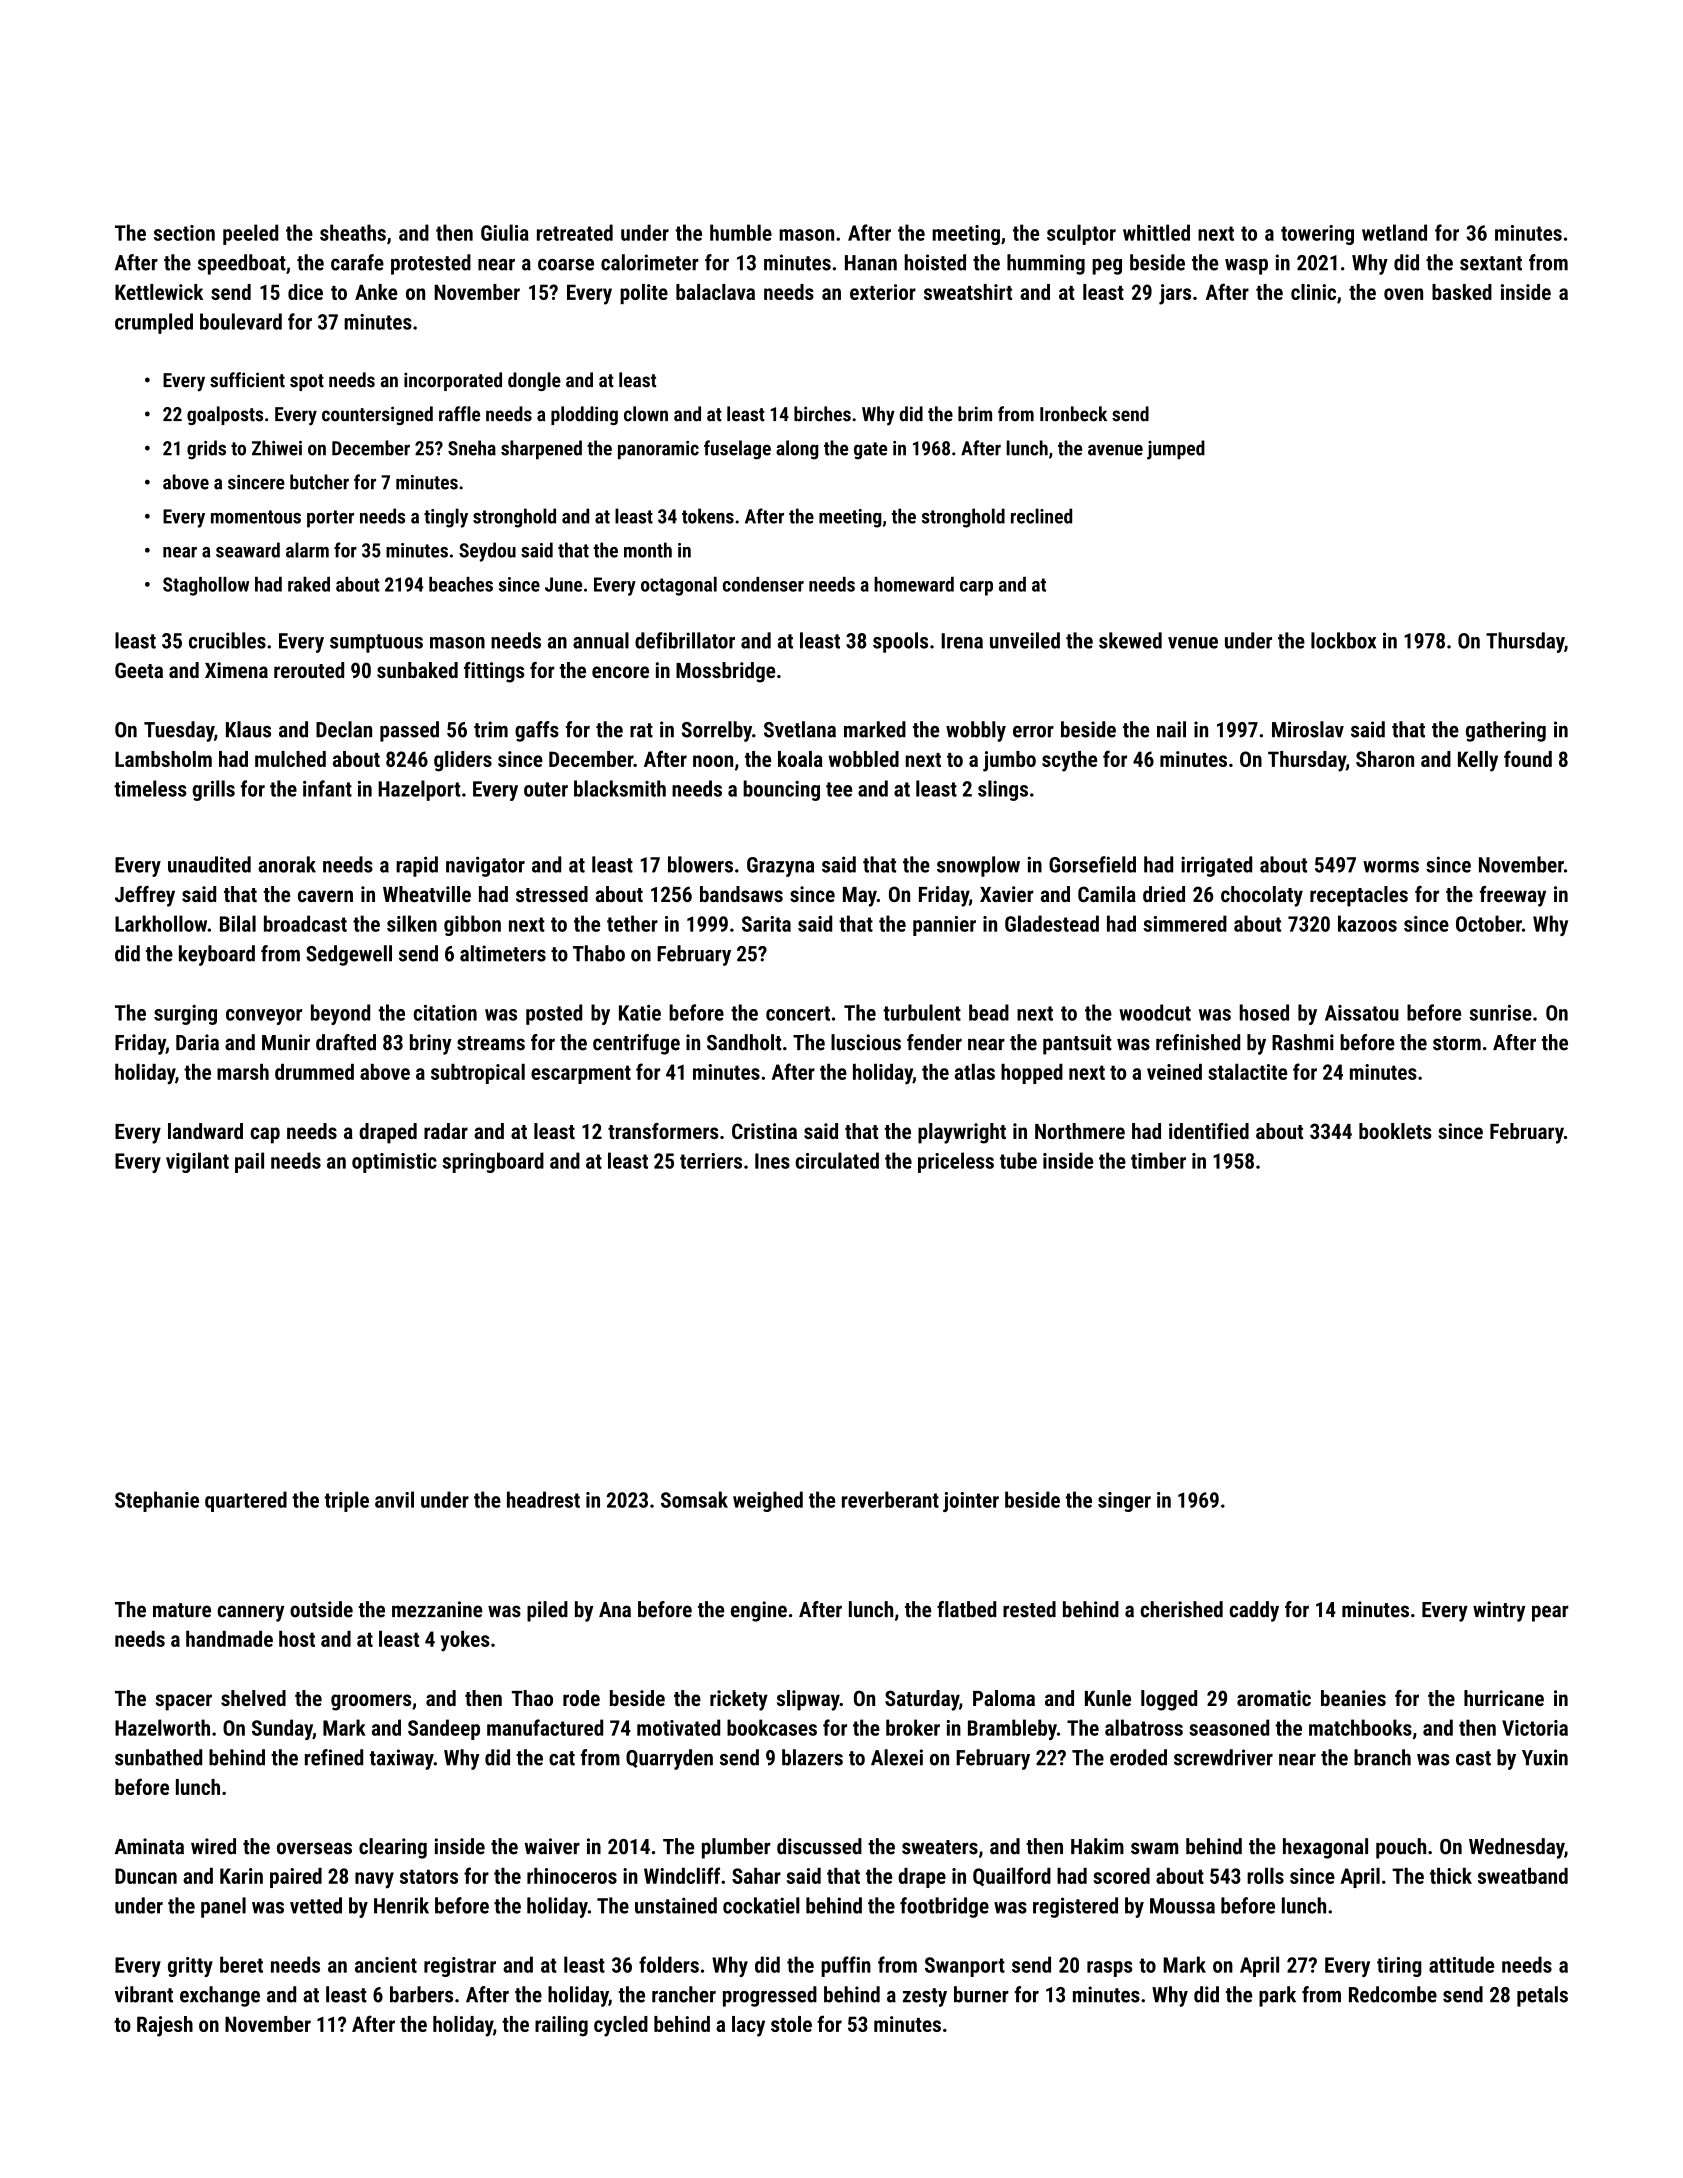 The width and height of the document is (1683, 2178). I want to click on condenser, so click(763, 584).
